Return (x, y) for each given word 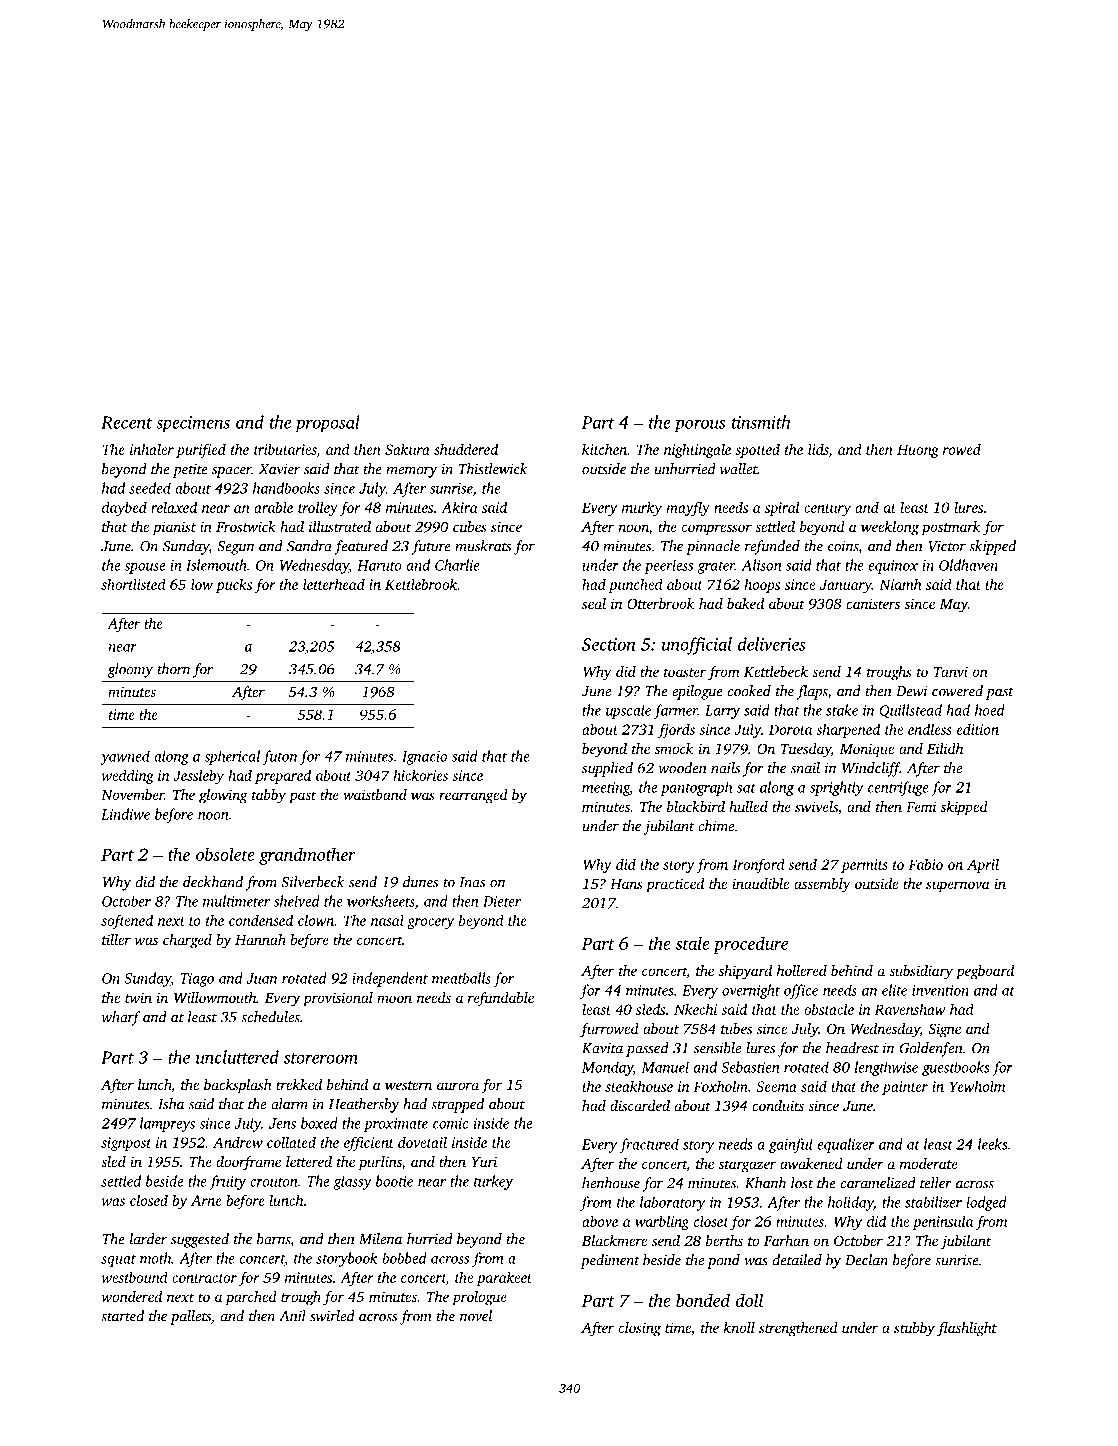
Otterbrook (661, 603)
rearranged (473, 796)
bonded (703, 1300)
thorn (173, 669)
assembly (822, 885)
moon (394, 999)
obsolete (225, 854)
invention (940, 990)
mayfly (688, 508)
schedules (270, 1017)
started (122, 1316)
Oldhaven (968, 565)
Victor (947, 546)
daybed (124, 508)
